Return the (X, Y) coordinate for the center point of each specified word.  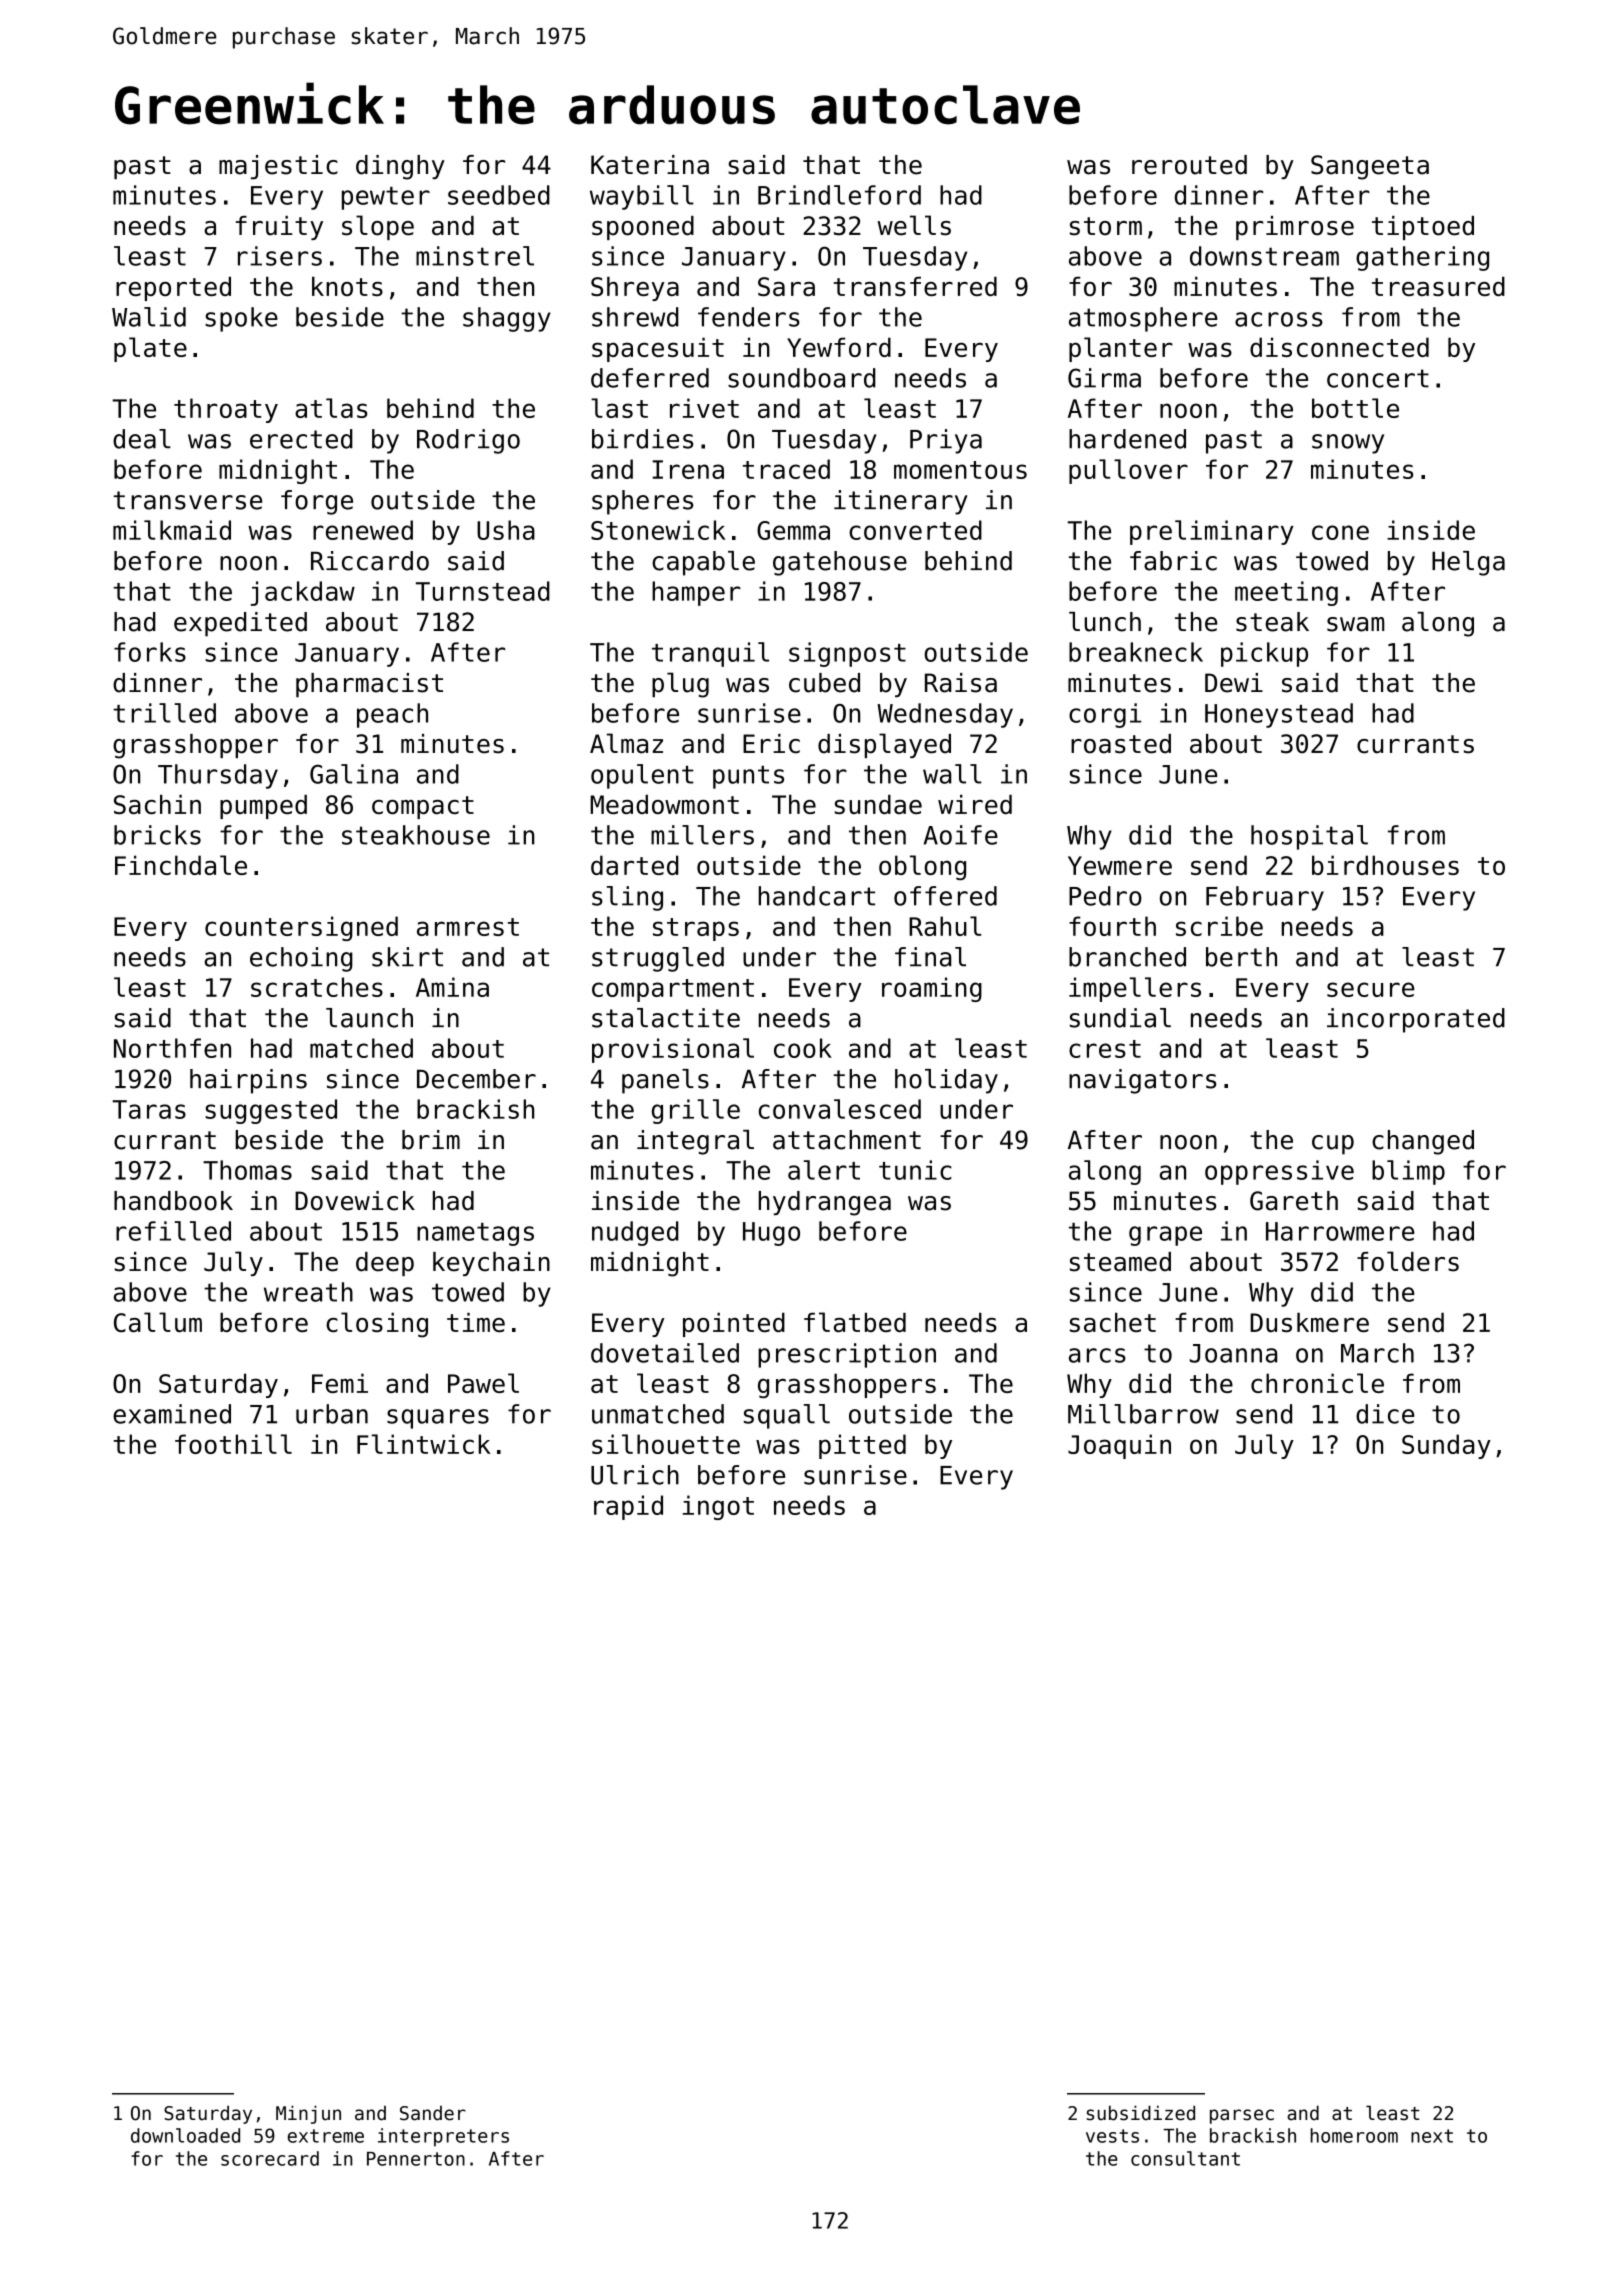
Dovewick (355, 1201)
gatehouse (840, 563)
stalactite (666, 1018)
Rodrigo (468, 441)
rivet (704, 408)
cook (803, 1048)
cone (1340, 532)
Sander (433, 2113)
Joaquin (1119, 1446)
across (1279, 319)
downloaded (185, 2135)
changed (1423, 1142)
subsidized (1141, 2113)
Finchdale (181, 865)
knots (347, 286)
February (1265, 898)
